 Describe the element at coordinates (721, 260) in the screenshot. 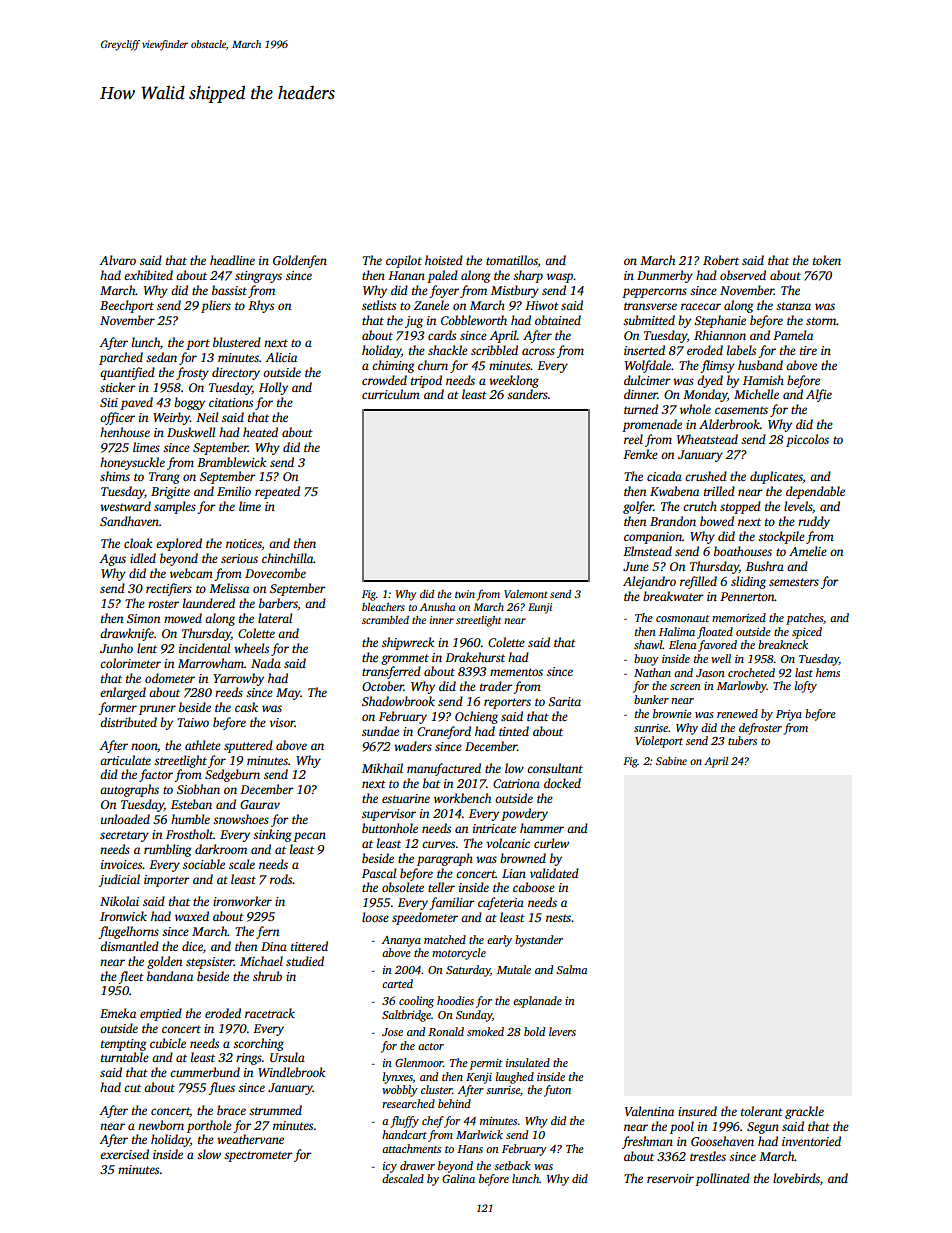

I see `Robert` at that location.
